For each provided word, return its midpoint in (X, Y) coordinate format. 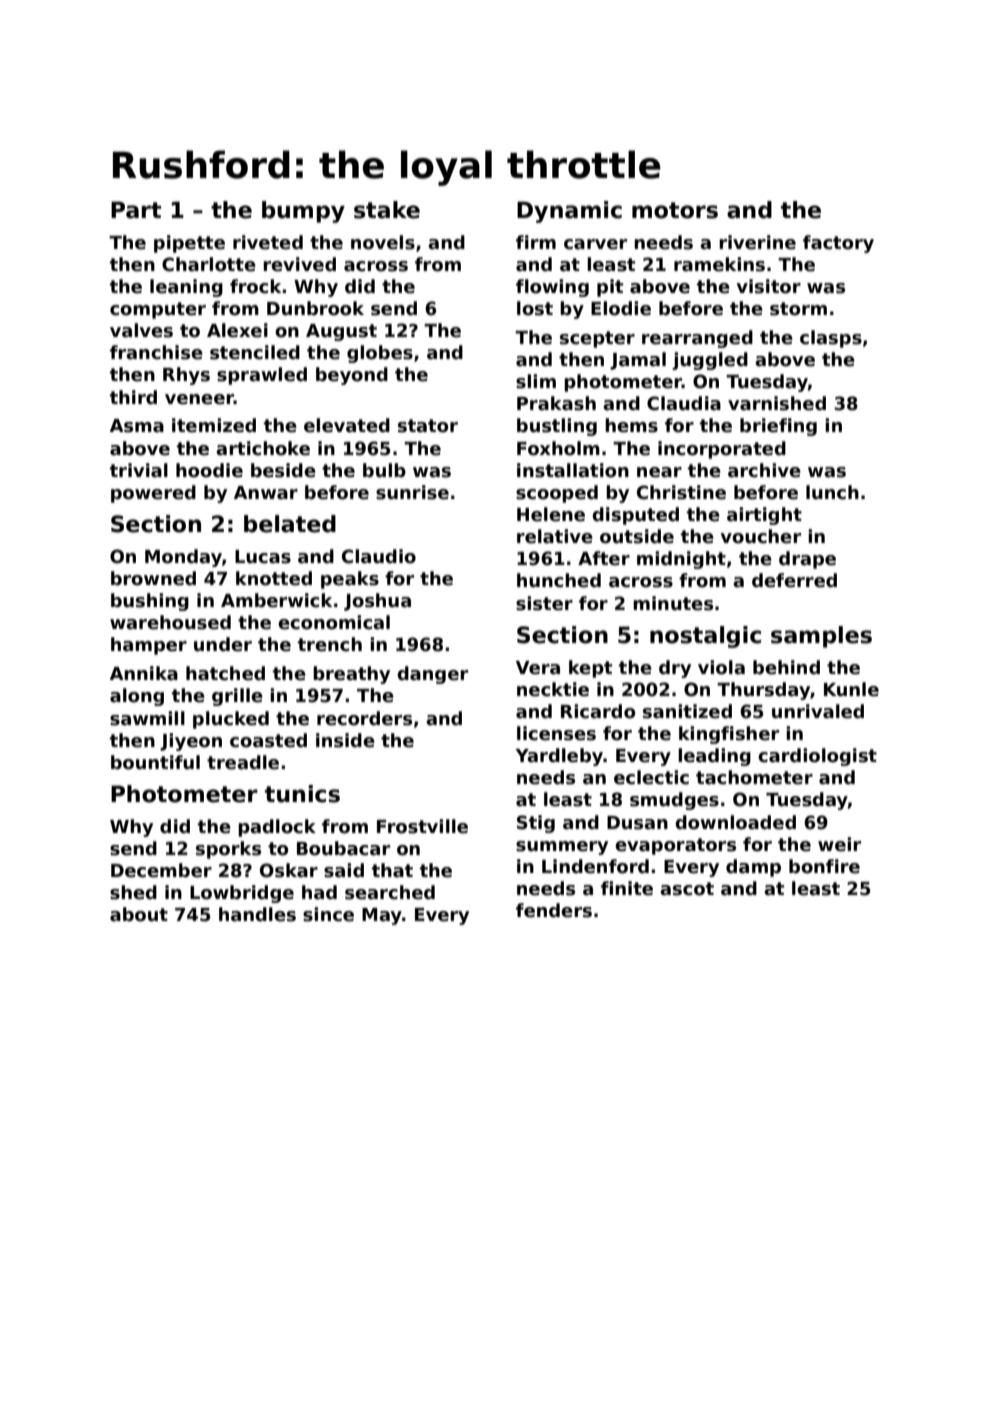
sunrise (412, 492)
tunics (302, 794)
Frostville (422, 826)
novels (383, 242)
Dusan (637, 823)
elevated (347, 425)
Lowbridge (242, 894)
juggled (710, 361)
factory (838, 244)
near (659, 472)
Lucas (263, 557)
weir (839, 844)
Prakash (556, 403)
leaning (186, 288)
